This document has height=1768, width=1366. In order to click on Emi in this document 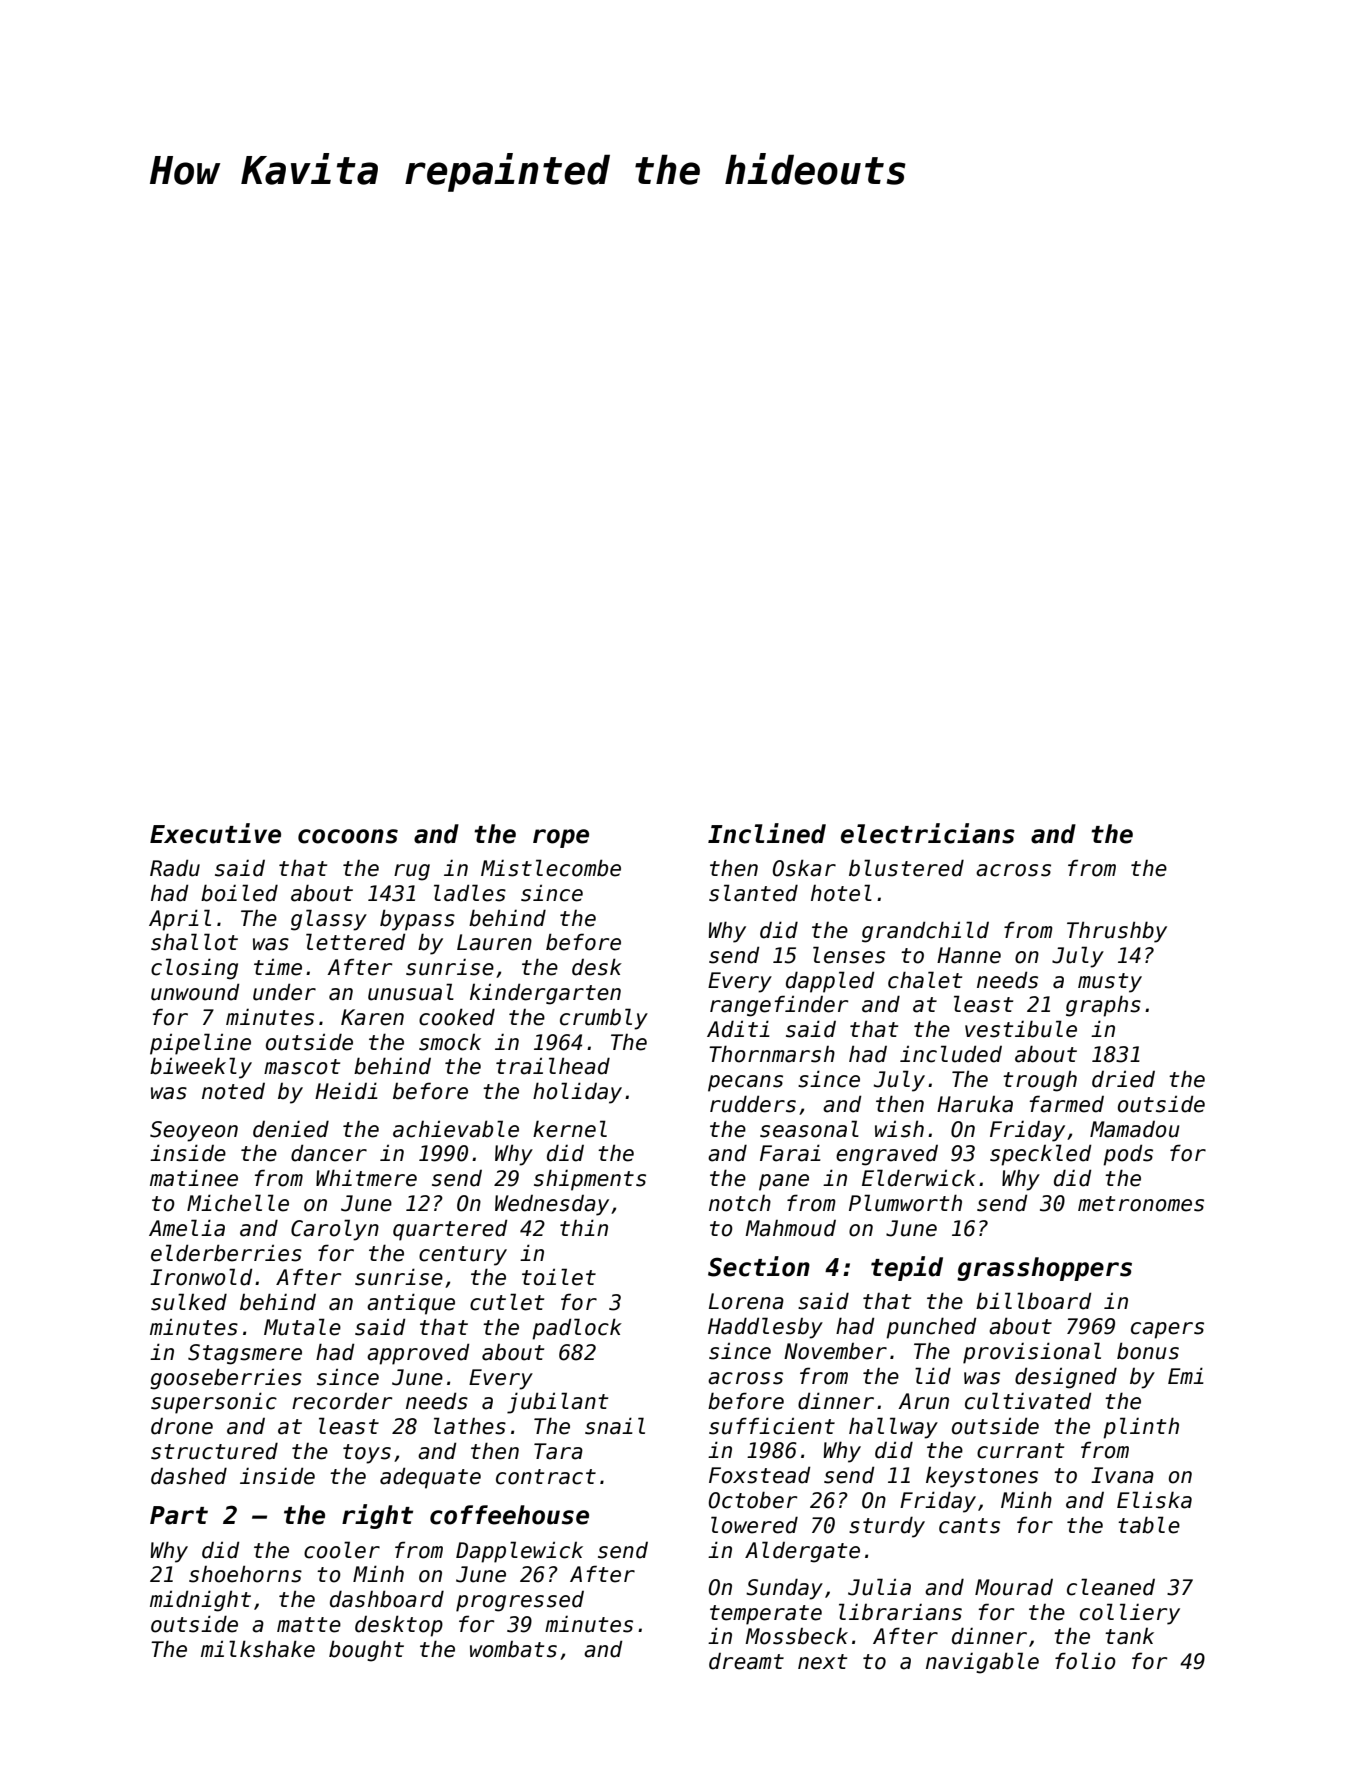, I will do `click(1186, 1375)`.
